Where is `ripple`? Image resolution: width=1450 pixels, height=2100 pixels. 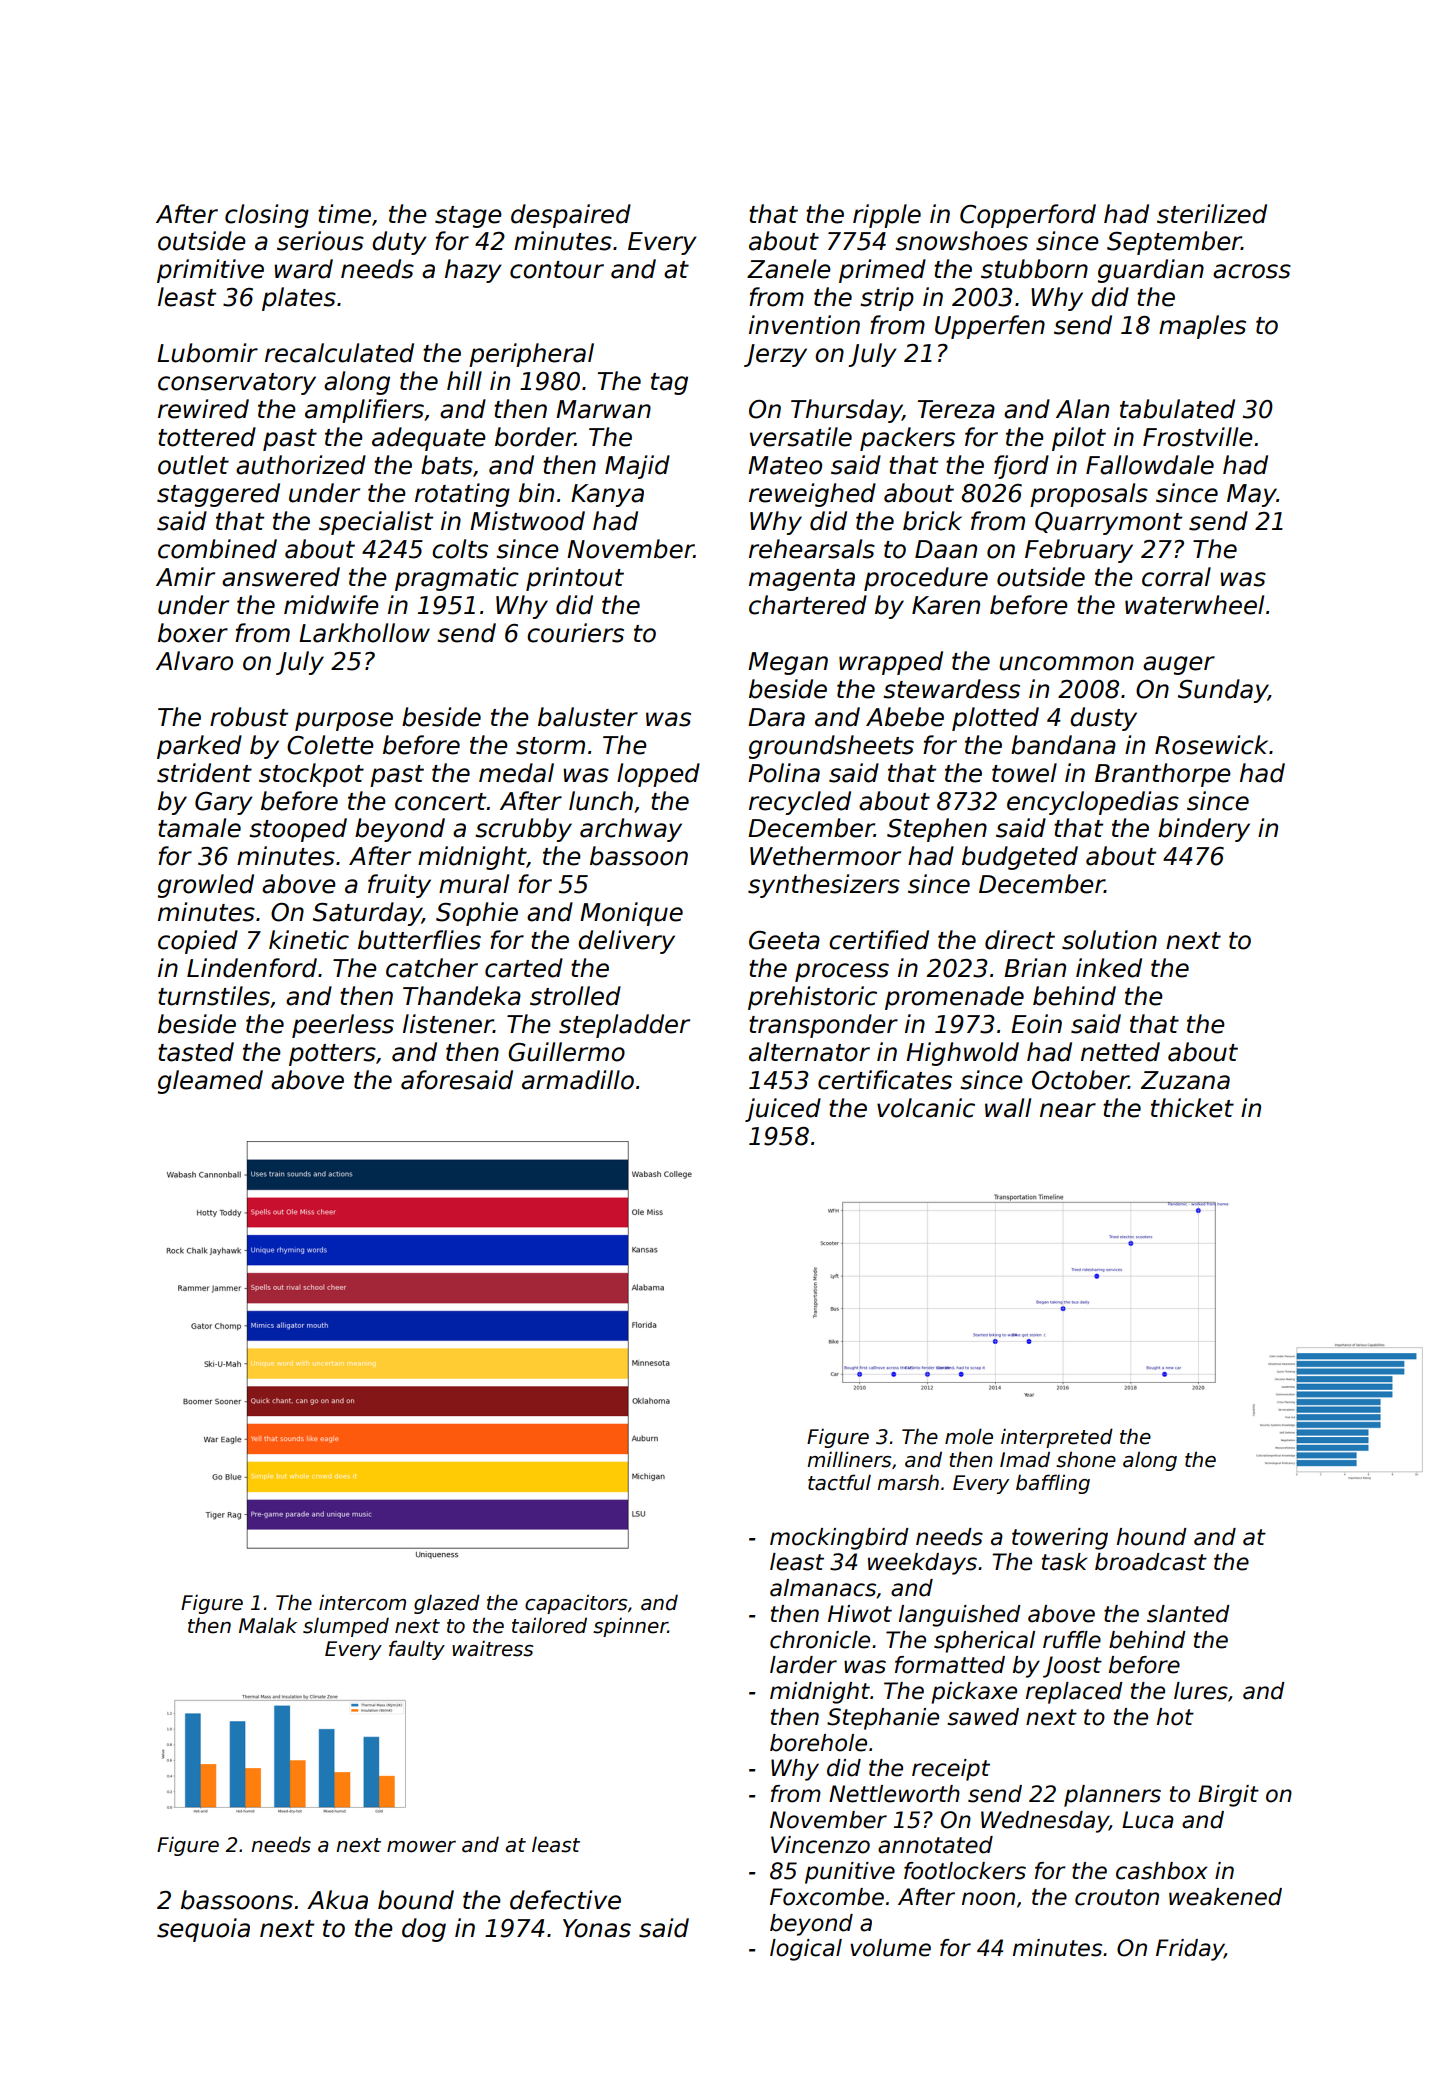
ripple is located at coordinates (887, 216).
